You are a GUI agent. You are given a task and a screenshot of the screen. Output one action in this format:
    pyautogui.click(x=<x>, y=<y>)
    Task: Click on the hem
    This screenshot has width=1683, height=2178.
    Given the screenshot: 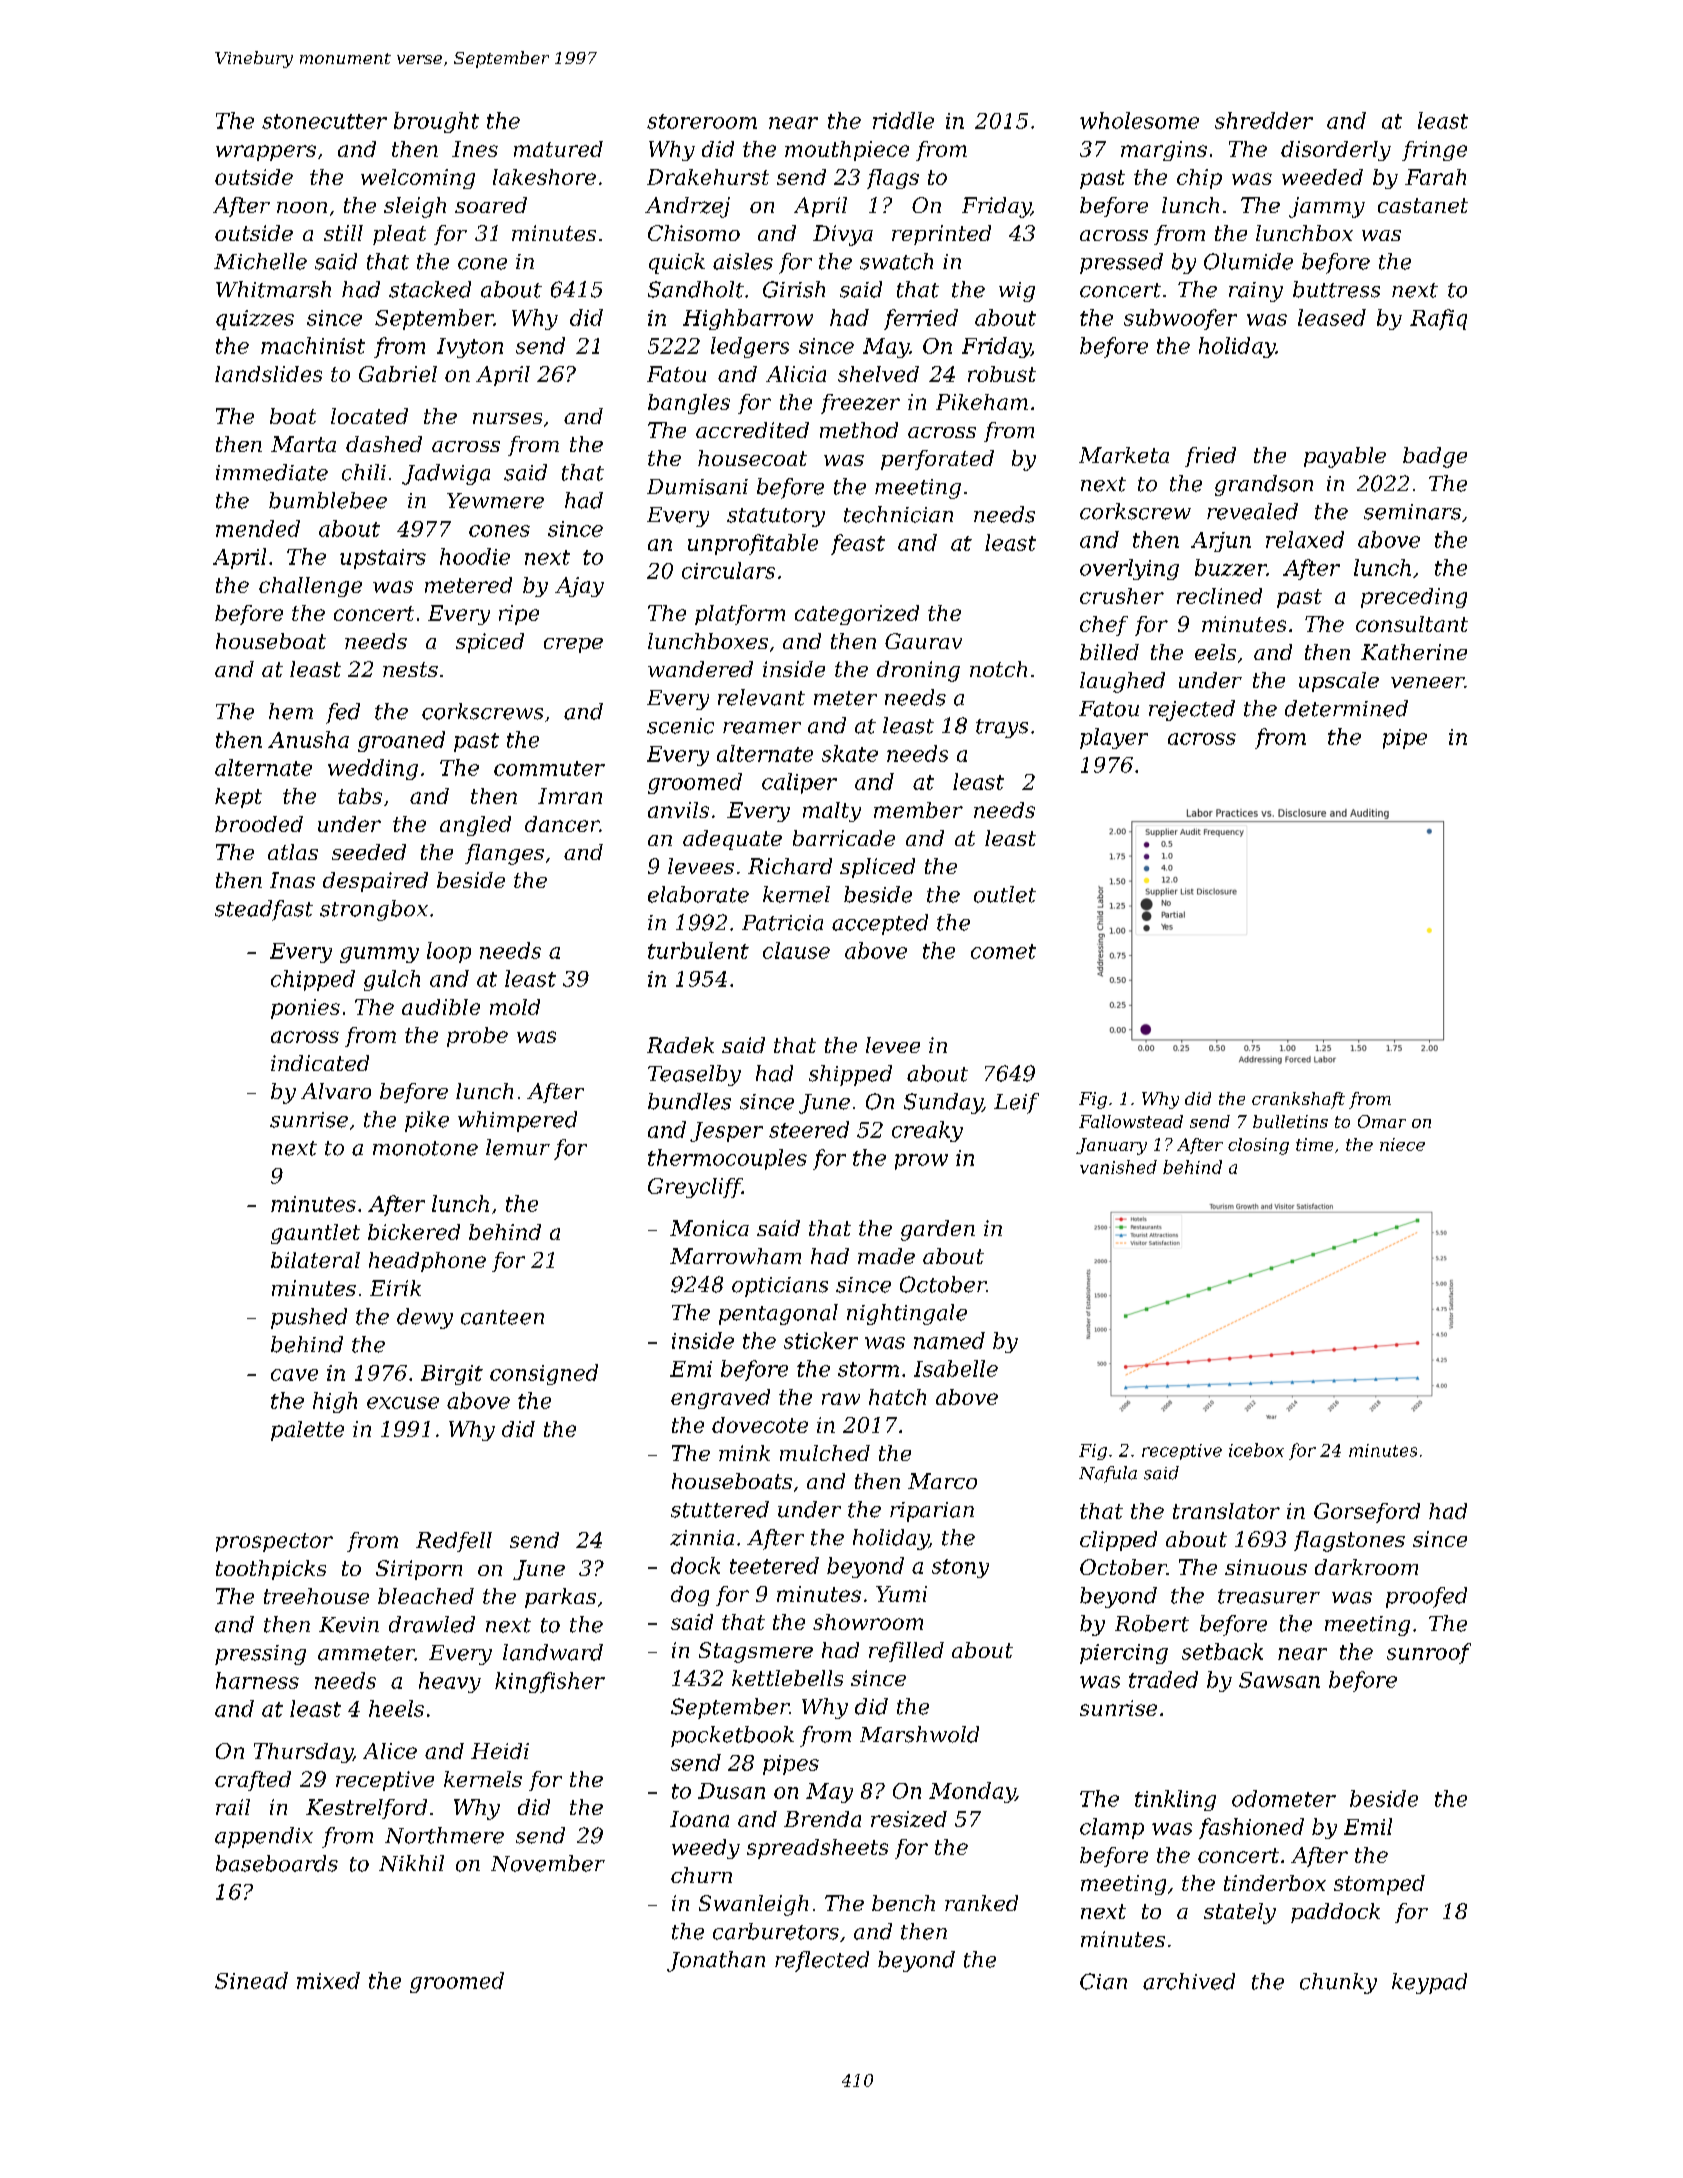 What is the action you would take?
    pyautogui.click(x=291, y=711)
